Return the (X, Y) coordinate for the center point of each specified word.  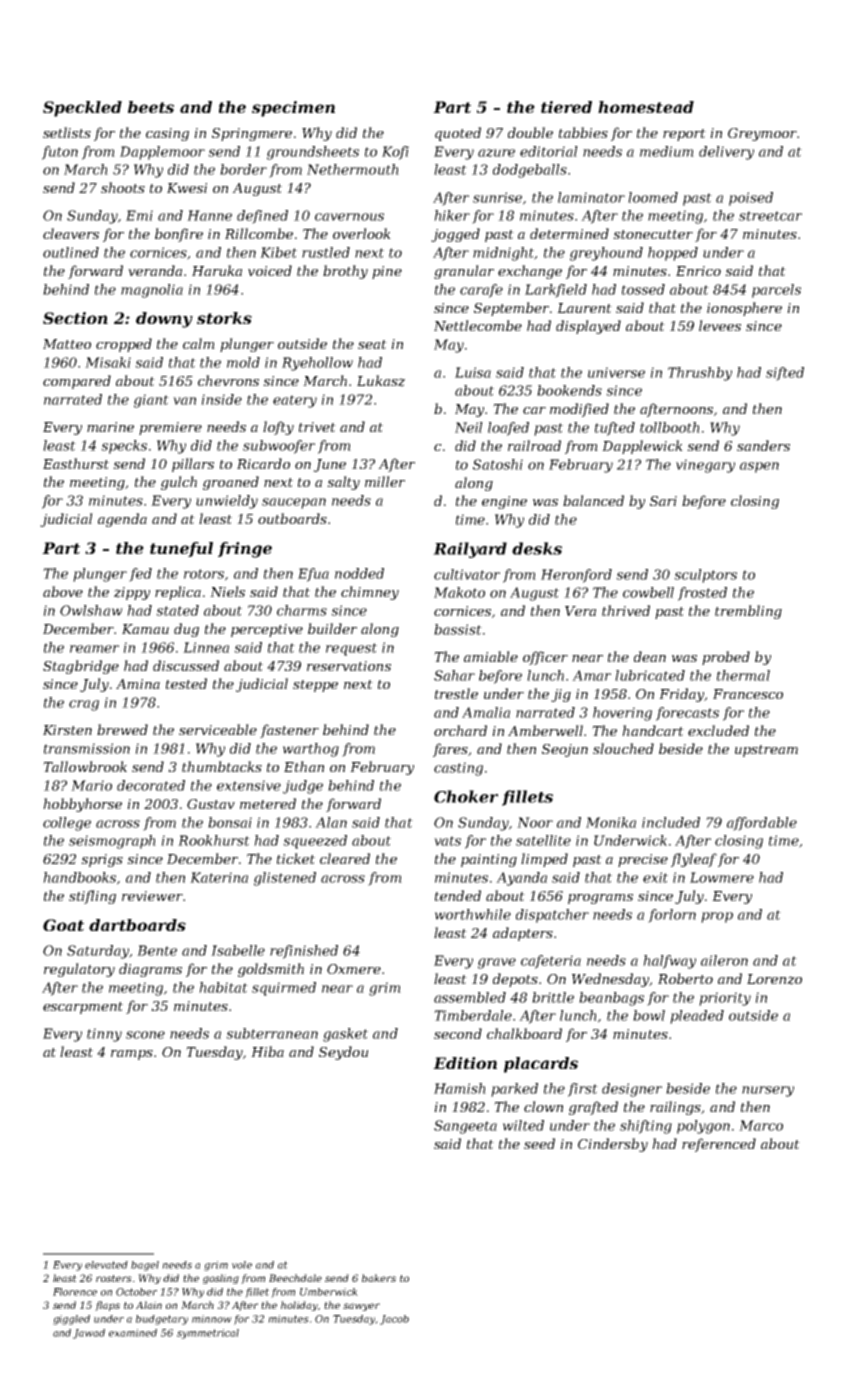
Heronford (576, 576)
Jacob (394, 1320)
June (329, 465)
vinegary (705, 466)
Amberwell (545, 730)
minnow (212, 1319)
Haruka (217, 270)
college (67, 824)
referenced (719, 1145)
